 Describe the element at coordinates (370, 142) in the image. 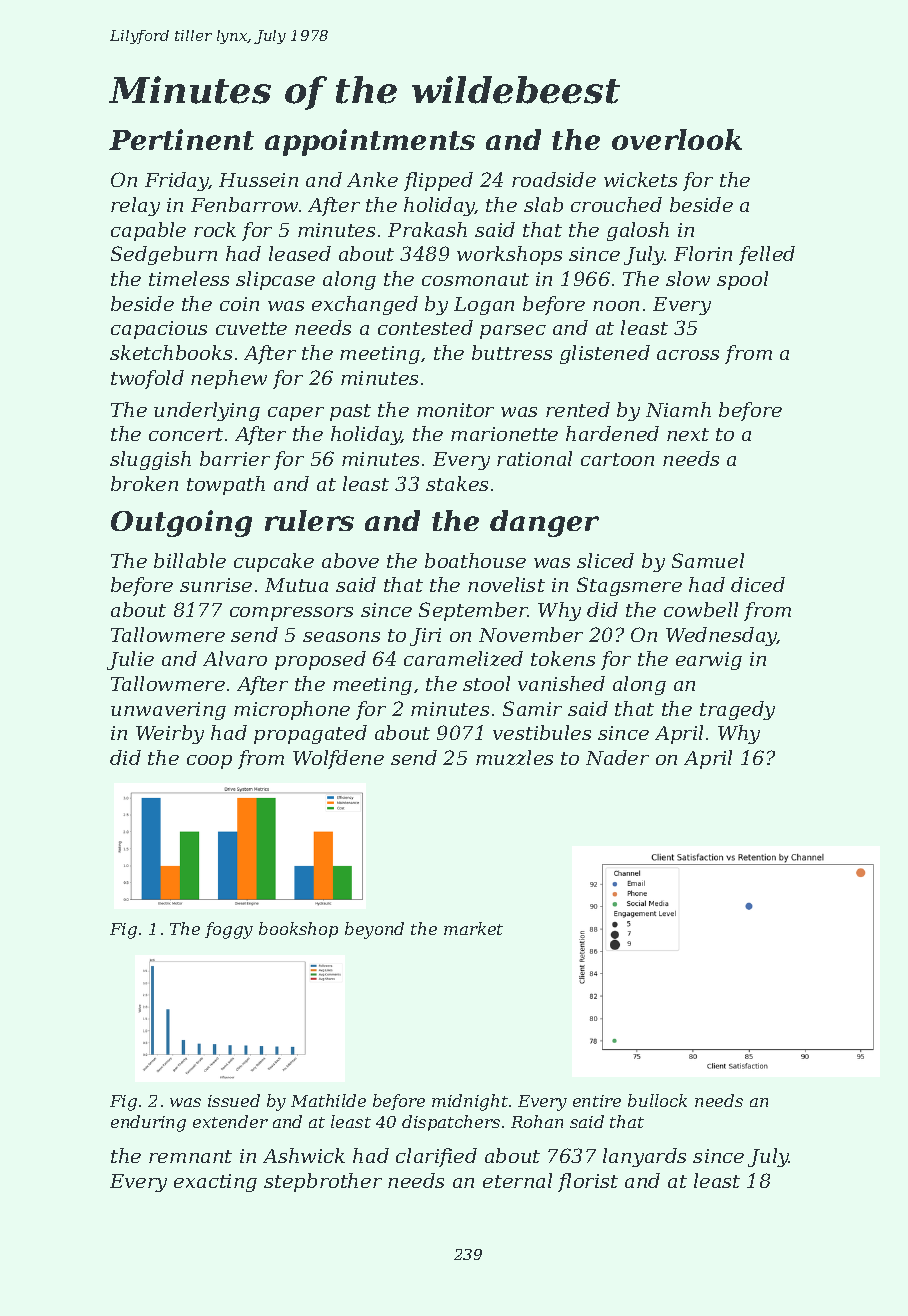

I see `appointments` at that location.
